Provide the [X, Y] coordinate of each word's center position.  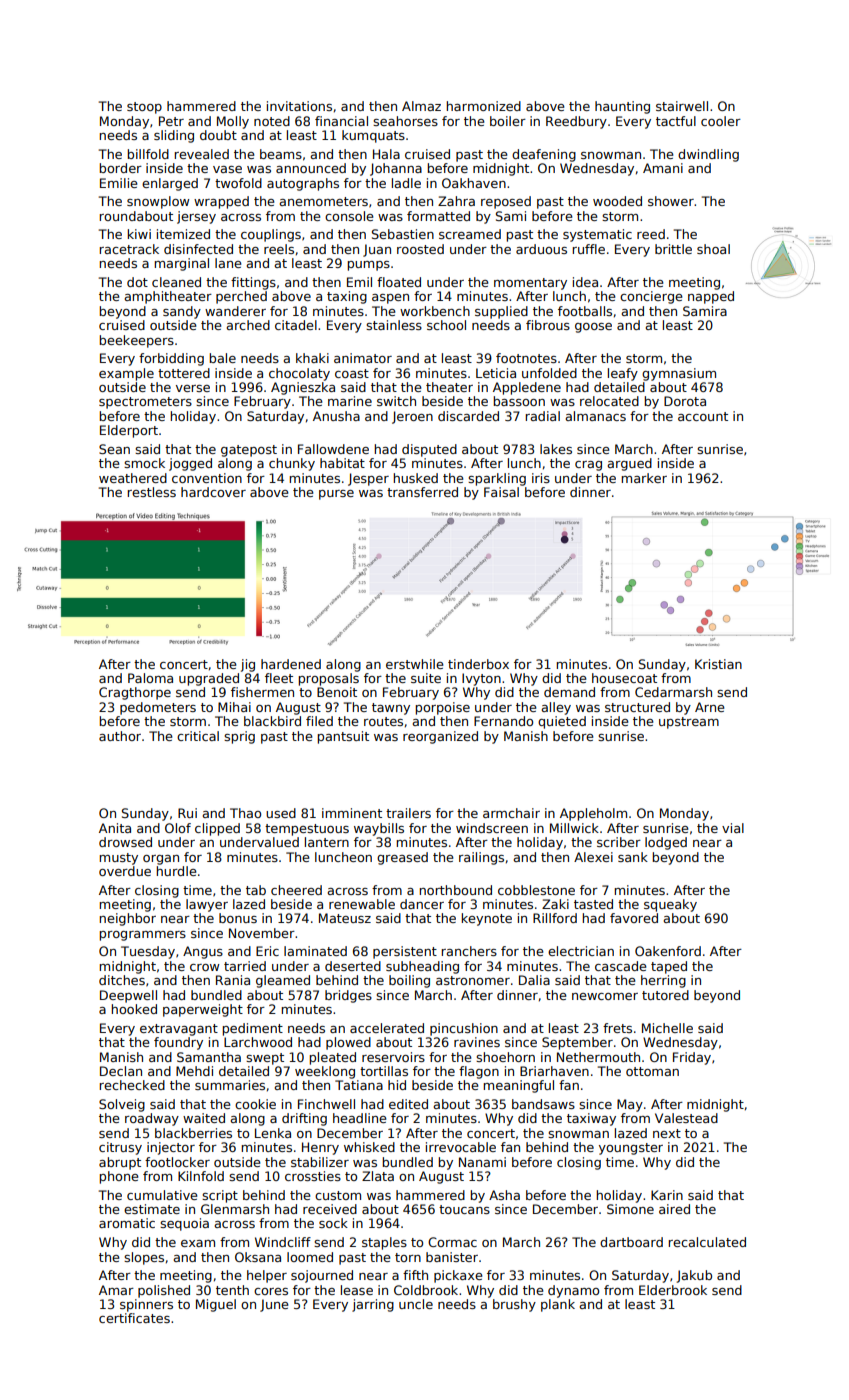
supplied [501, 312]
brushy [514, 1305]
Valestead [686, 1118]
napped [711, 297]
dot [137, 282]
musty [118, 859]
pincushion [464, 1029]
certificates [134, 1318]
